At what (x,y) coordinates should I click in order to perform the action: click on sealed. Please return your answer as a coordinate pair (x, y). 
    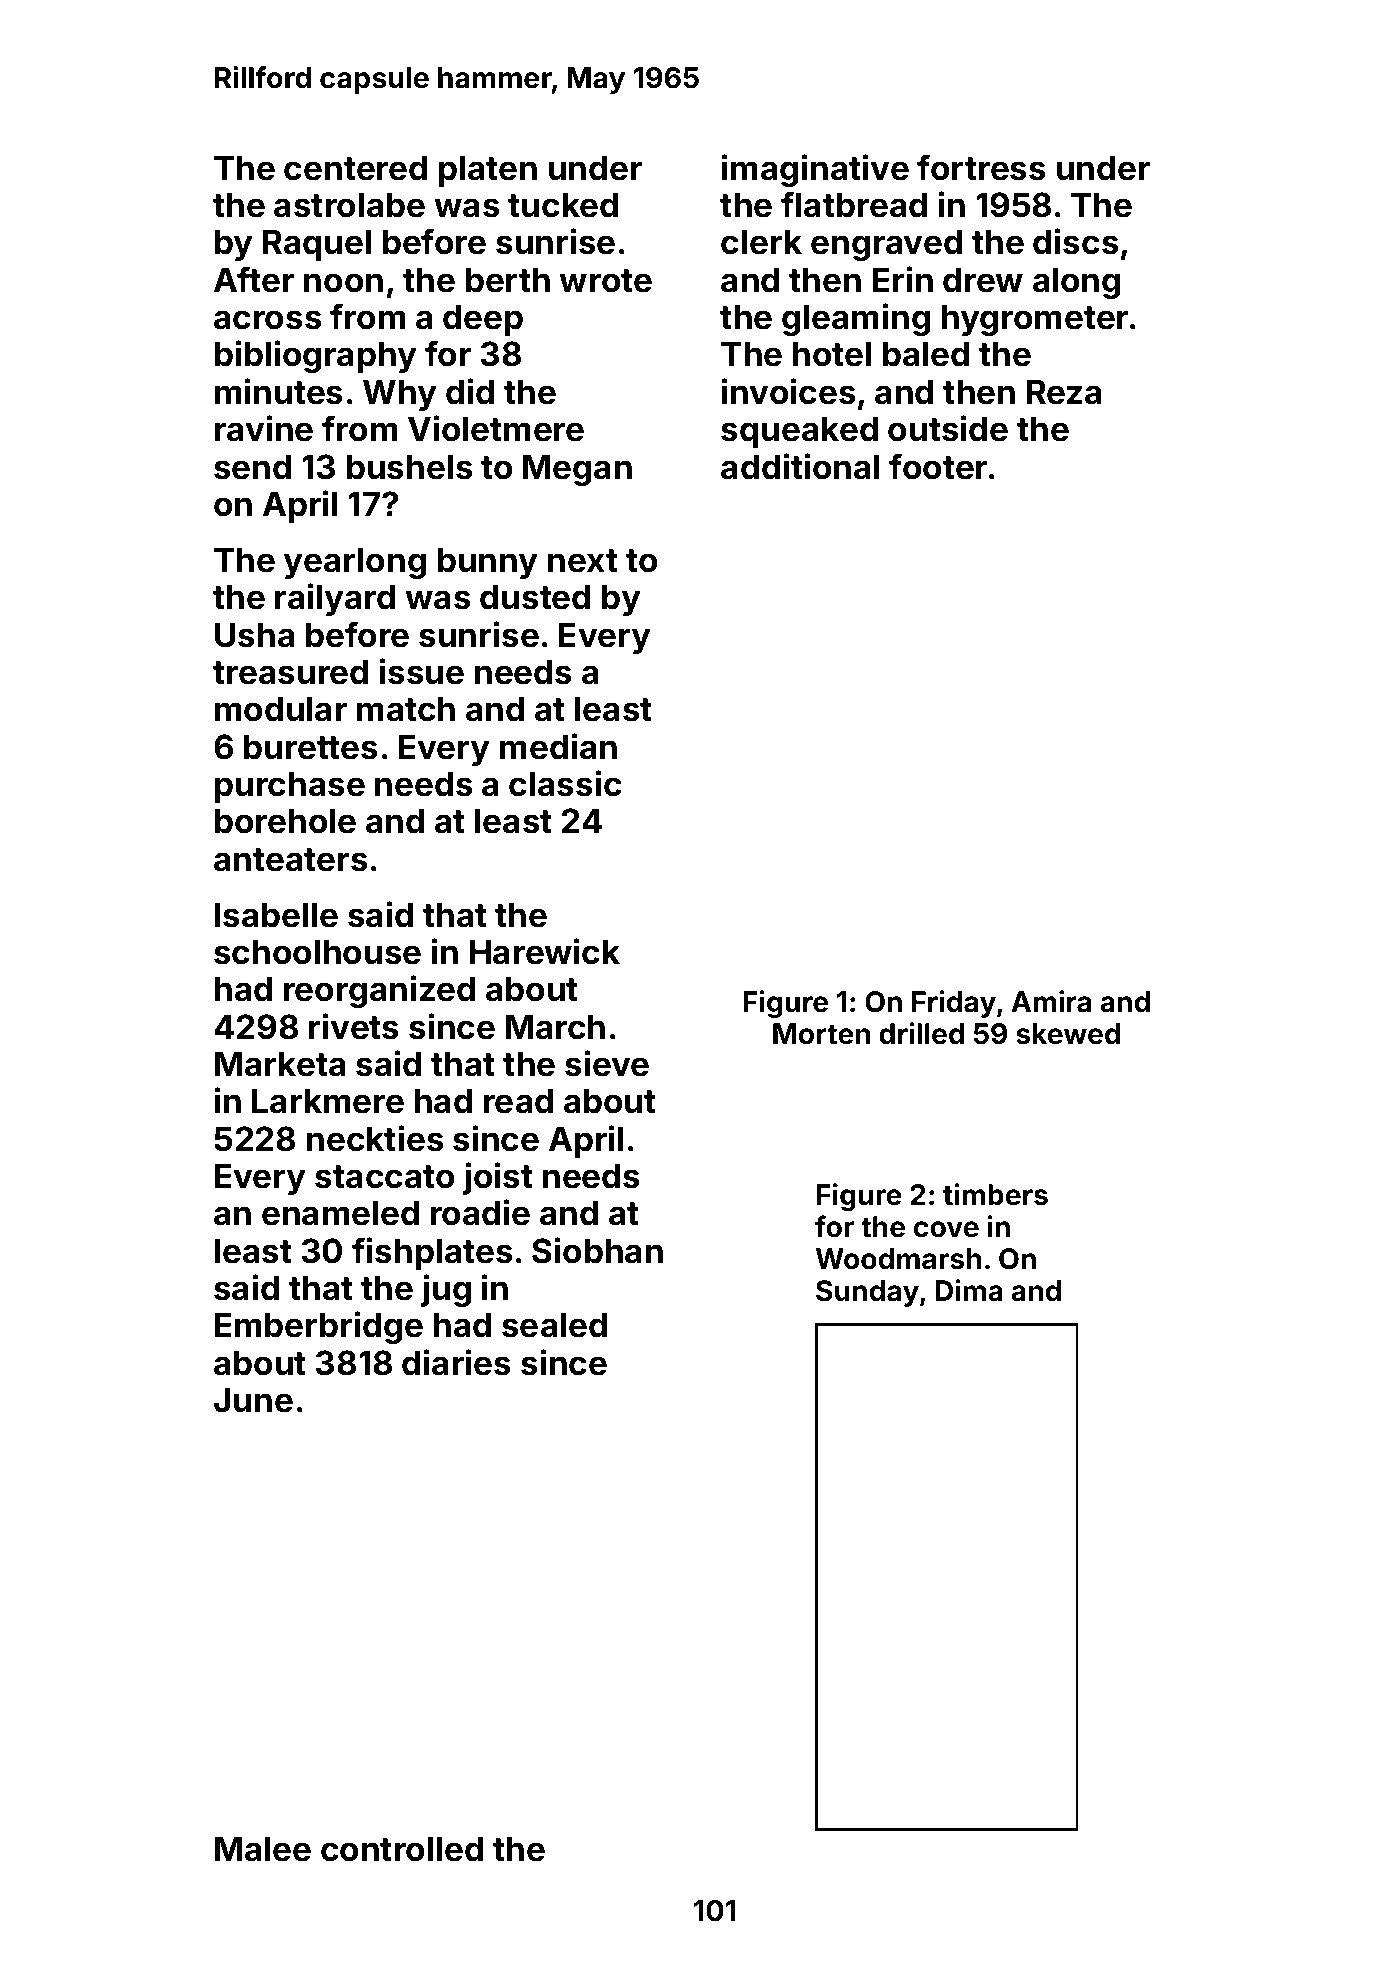
    Looking at the image, I should click on (554, 1325).
